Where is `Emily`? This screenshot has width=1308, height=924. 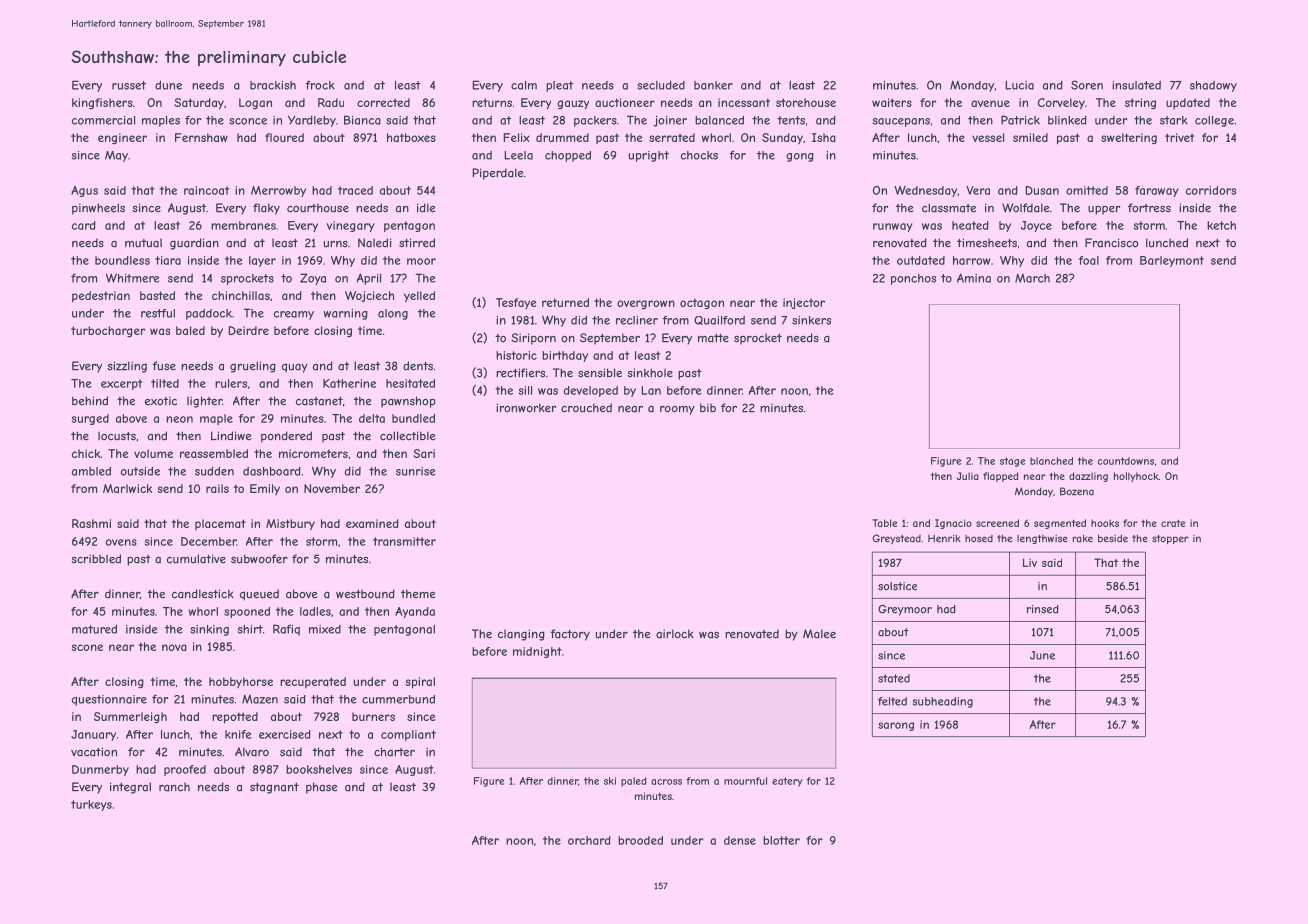 Emily is located at coordinates (265, 489).
